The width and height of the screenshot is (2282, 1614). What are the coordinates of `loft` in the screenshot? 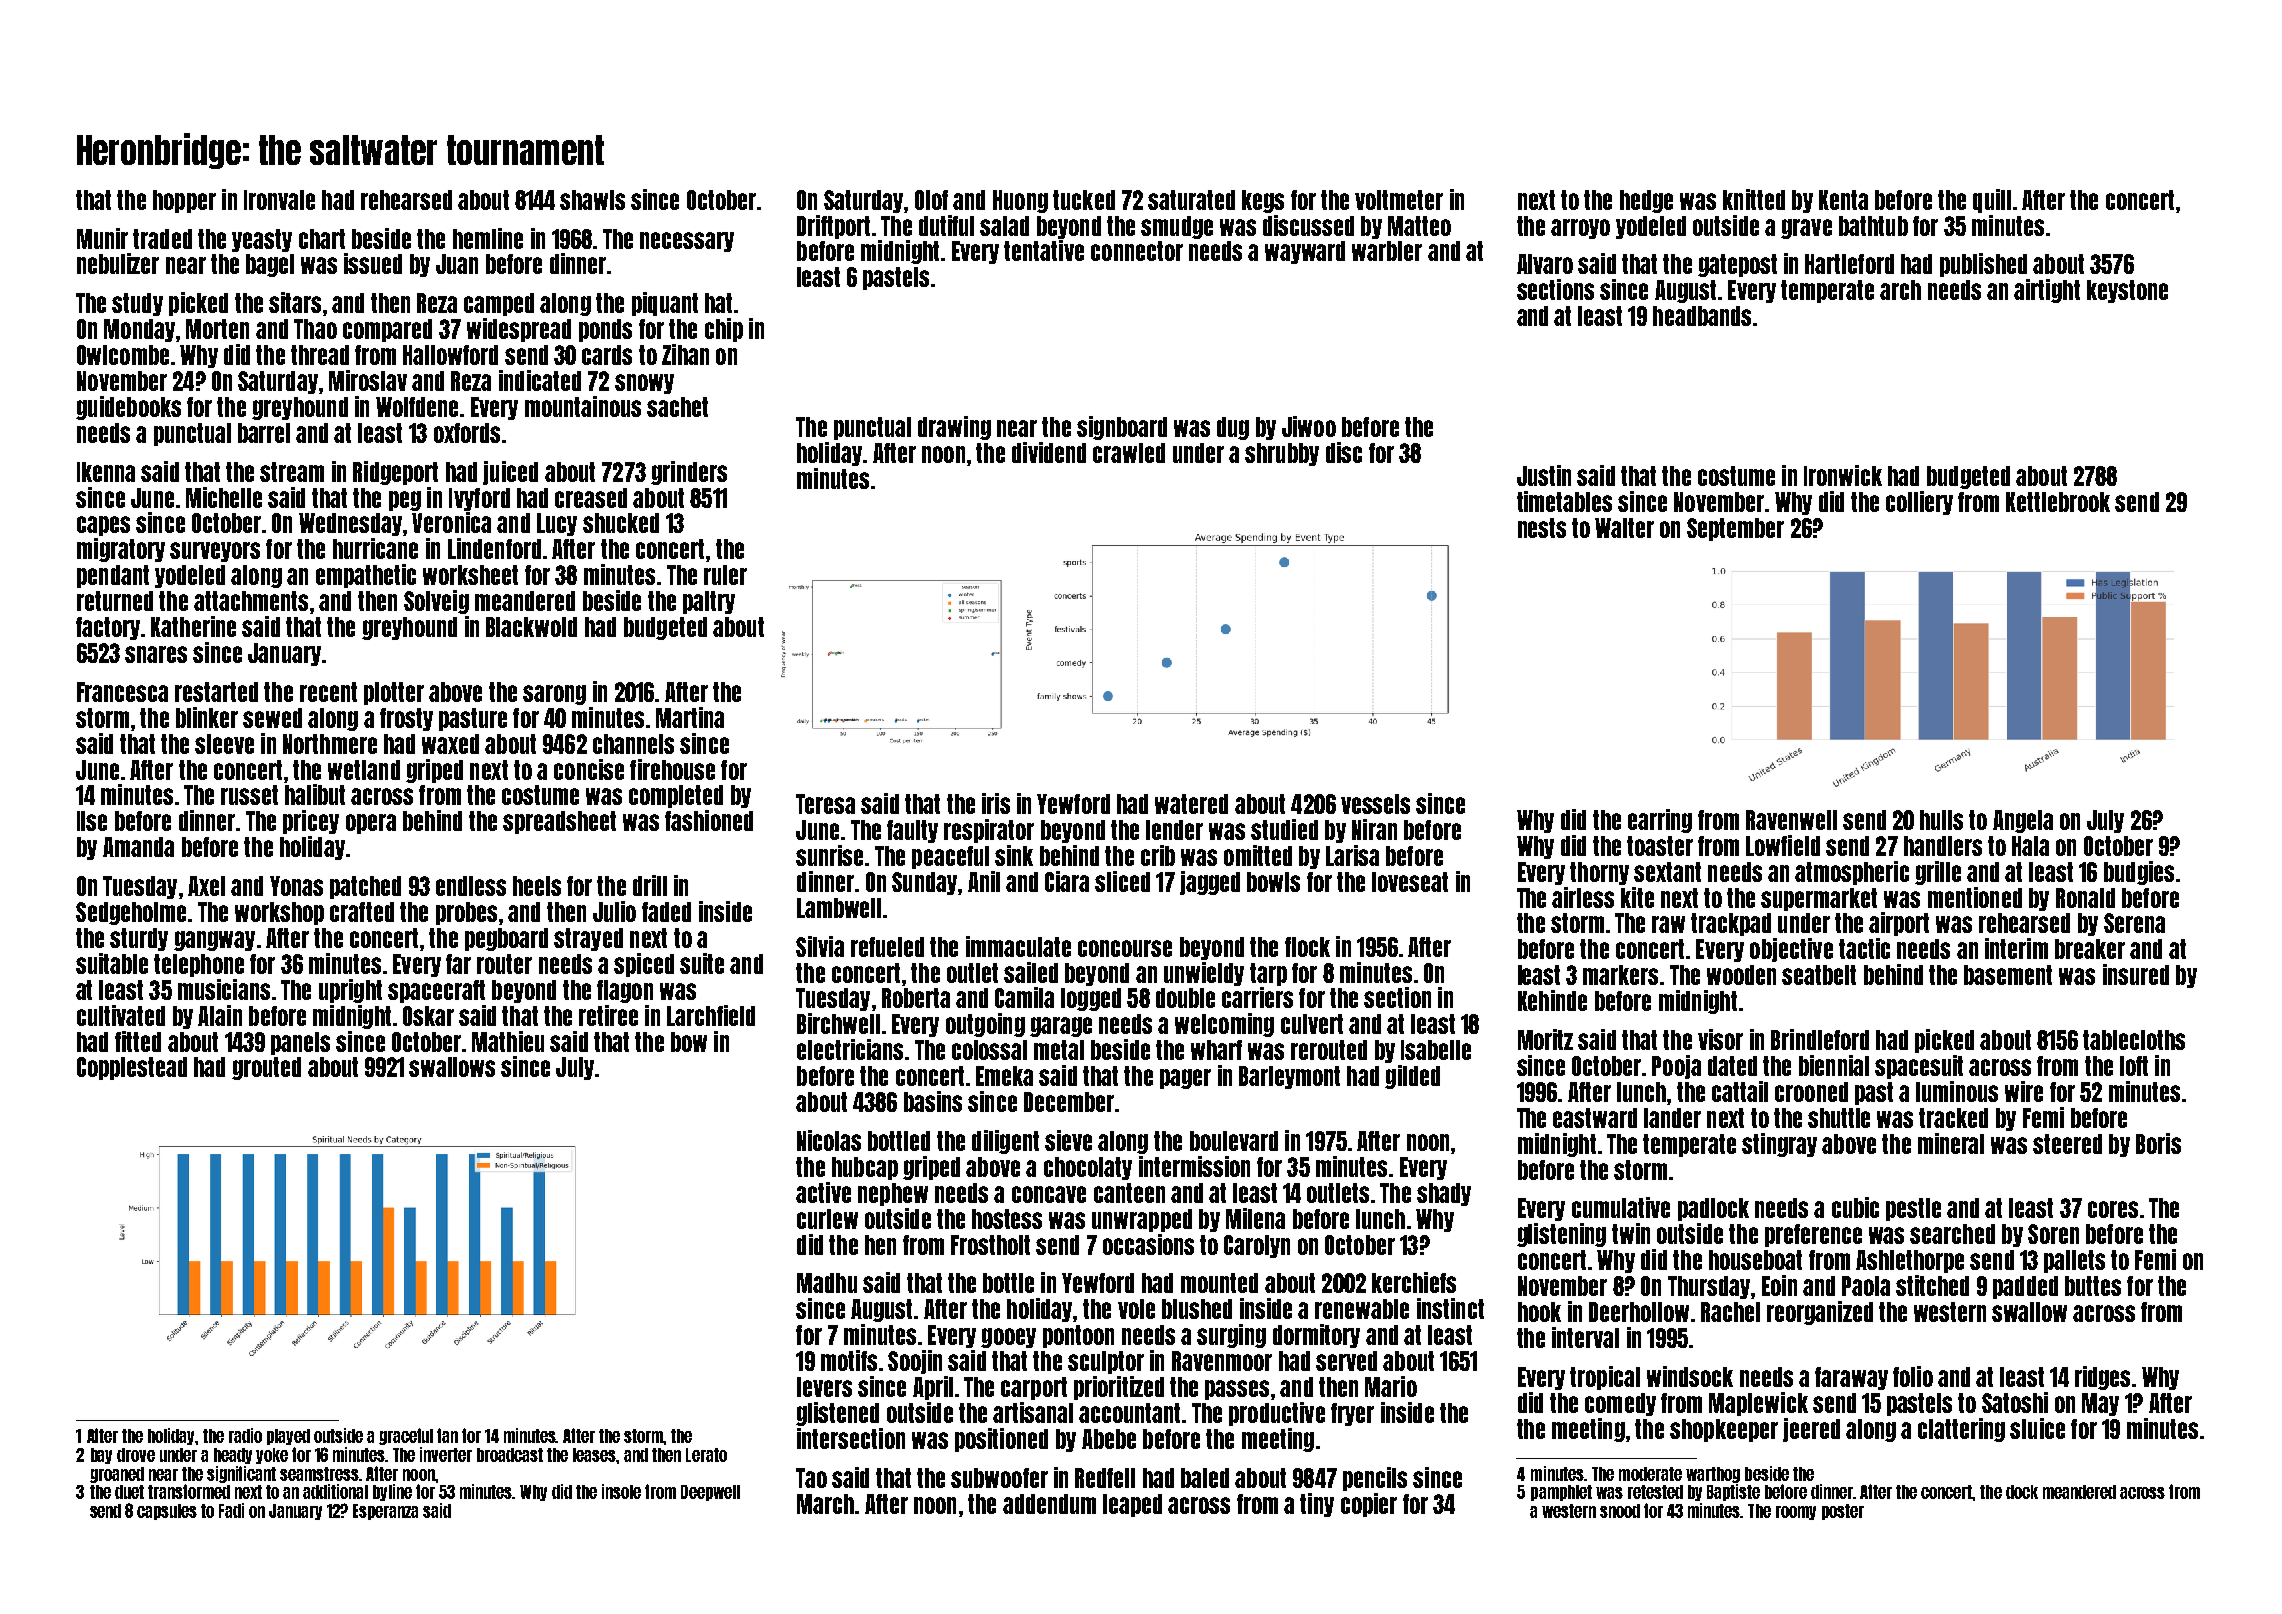 It's located at (2134, 1066).
